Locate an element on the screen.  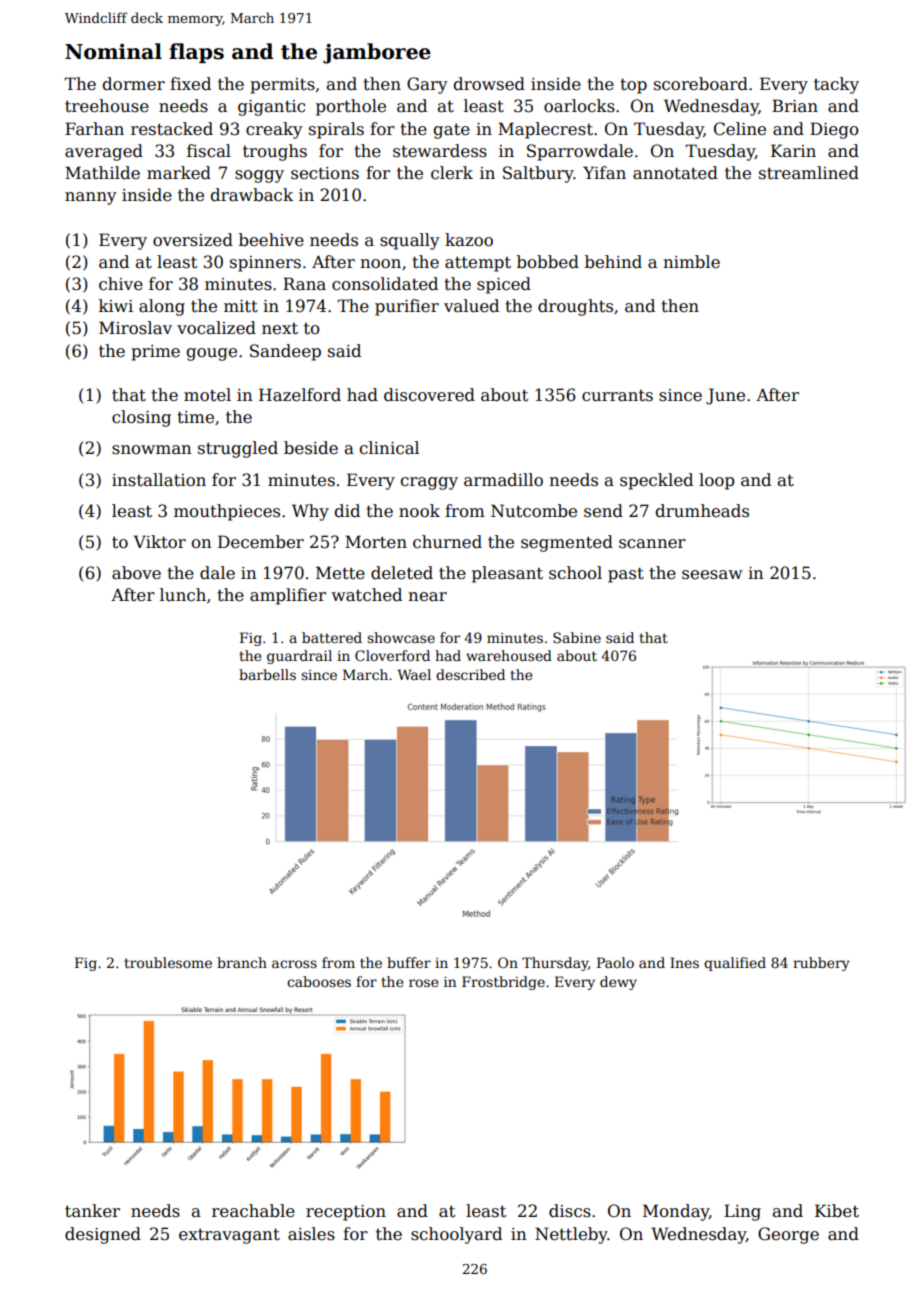
jamboree is located at coordinates (377, 53).
